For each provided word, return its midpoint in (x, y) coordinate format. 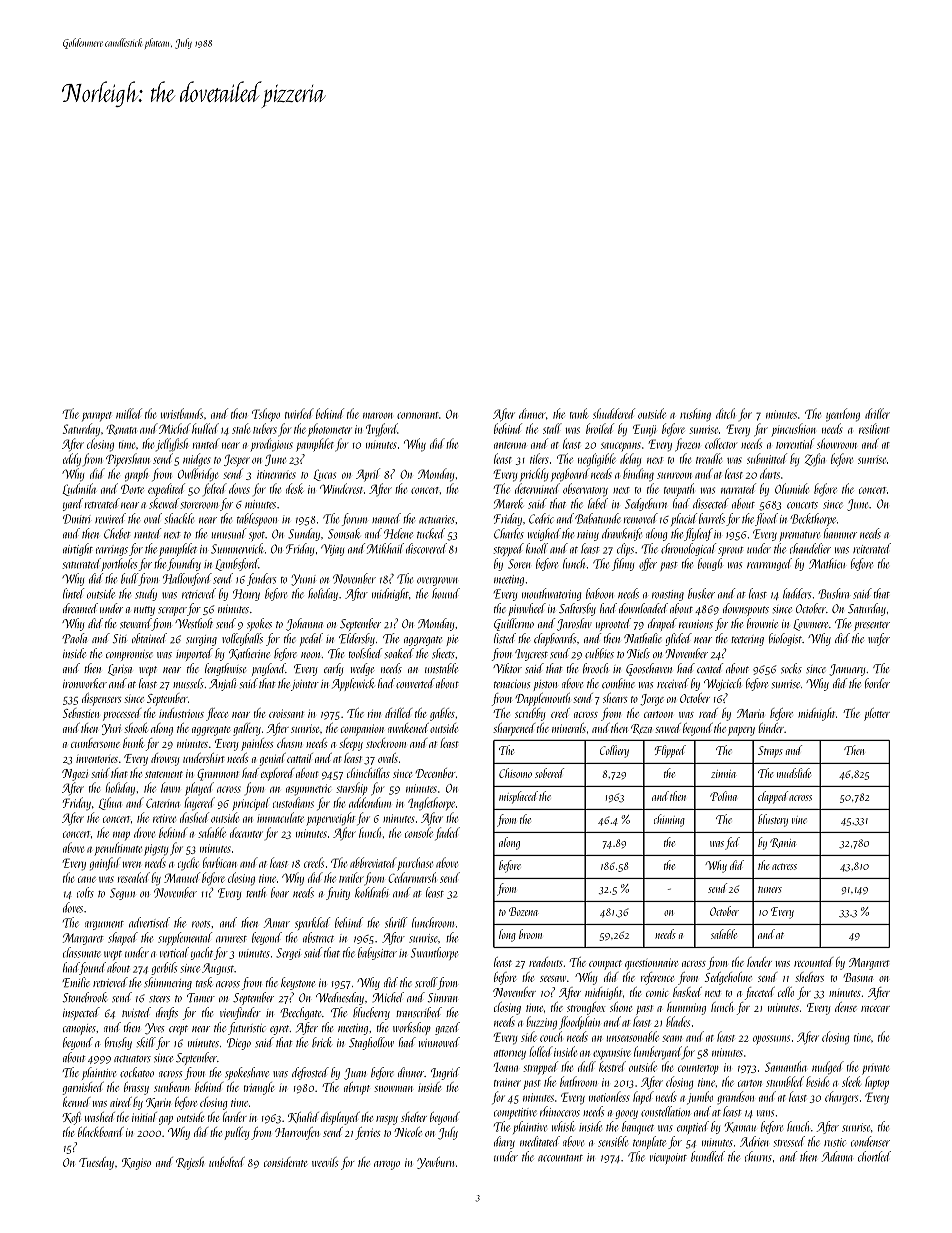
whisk (563, 1126)
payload (269, 669)
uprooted (613, 624)
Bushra (833, 593)
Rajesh (190, 1163)
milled (129, 413)
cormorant (418, 415)
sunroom (674, 475)
